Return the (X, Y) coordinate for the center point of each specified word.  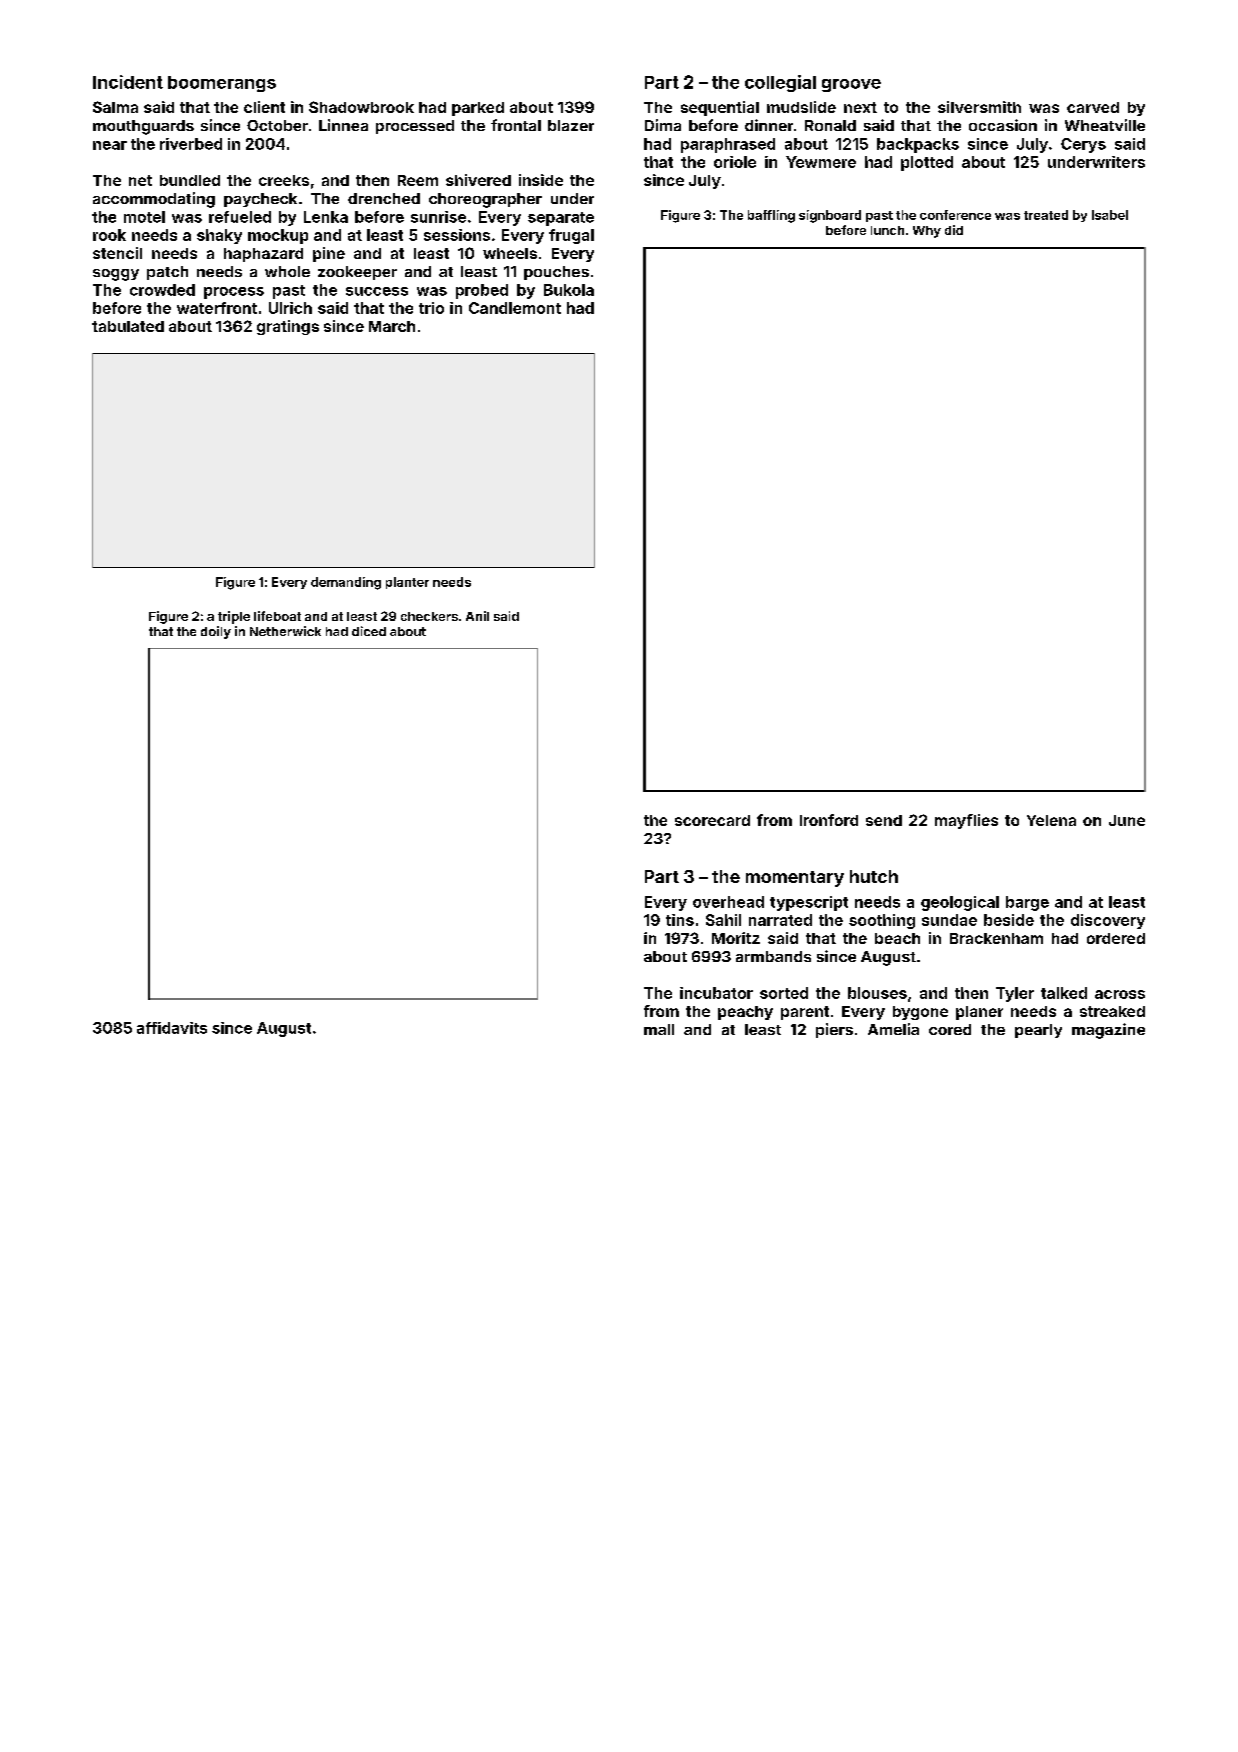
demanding (346, 583)
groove (851, 85)
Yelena (1051, 820)
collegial (780, 83)
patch (167, 273)
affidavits (172, 1028)
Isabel (1110, 215)
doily (216, 632)
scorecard (712, 820)
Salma (115, 107)
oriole (735, 162)
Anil (477, 616)
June (1127, 820)
